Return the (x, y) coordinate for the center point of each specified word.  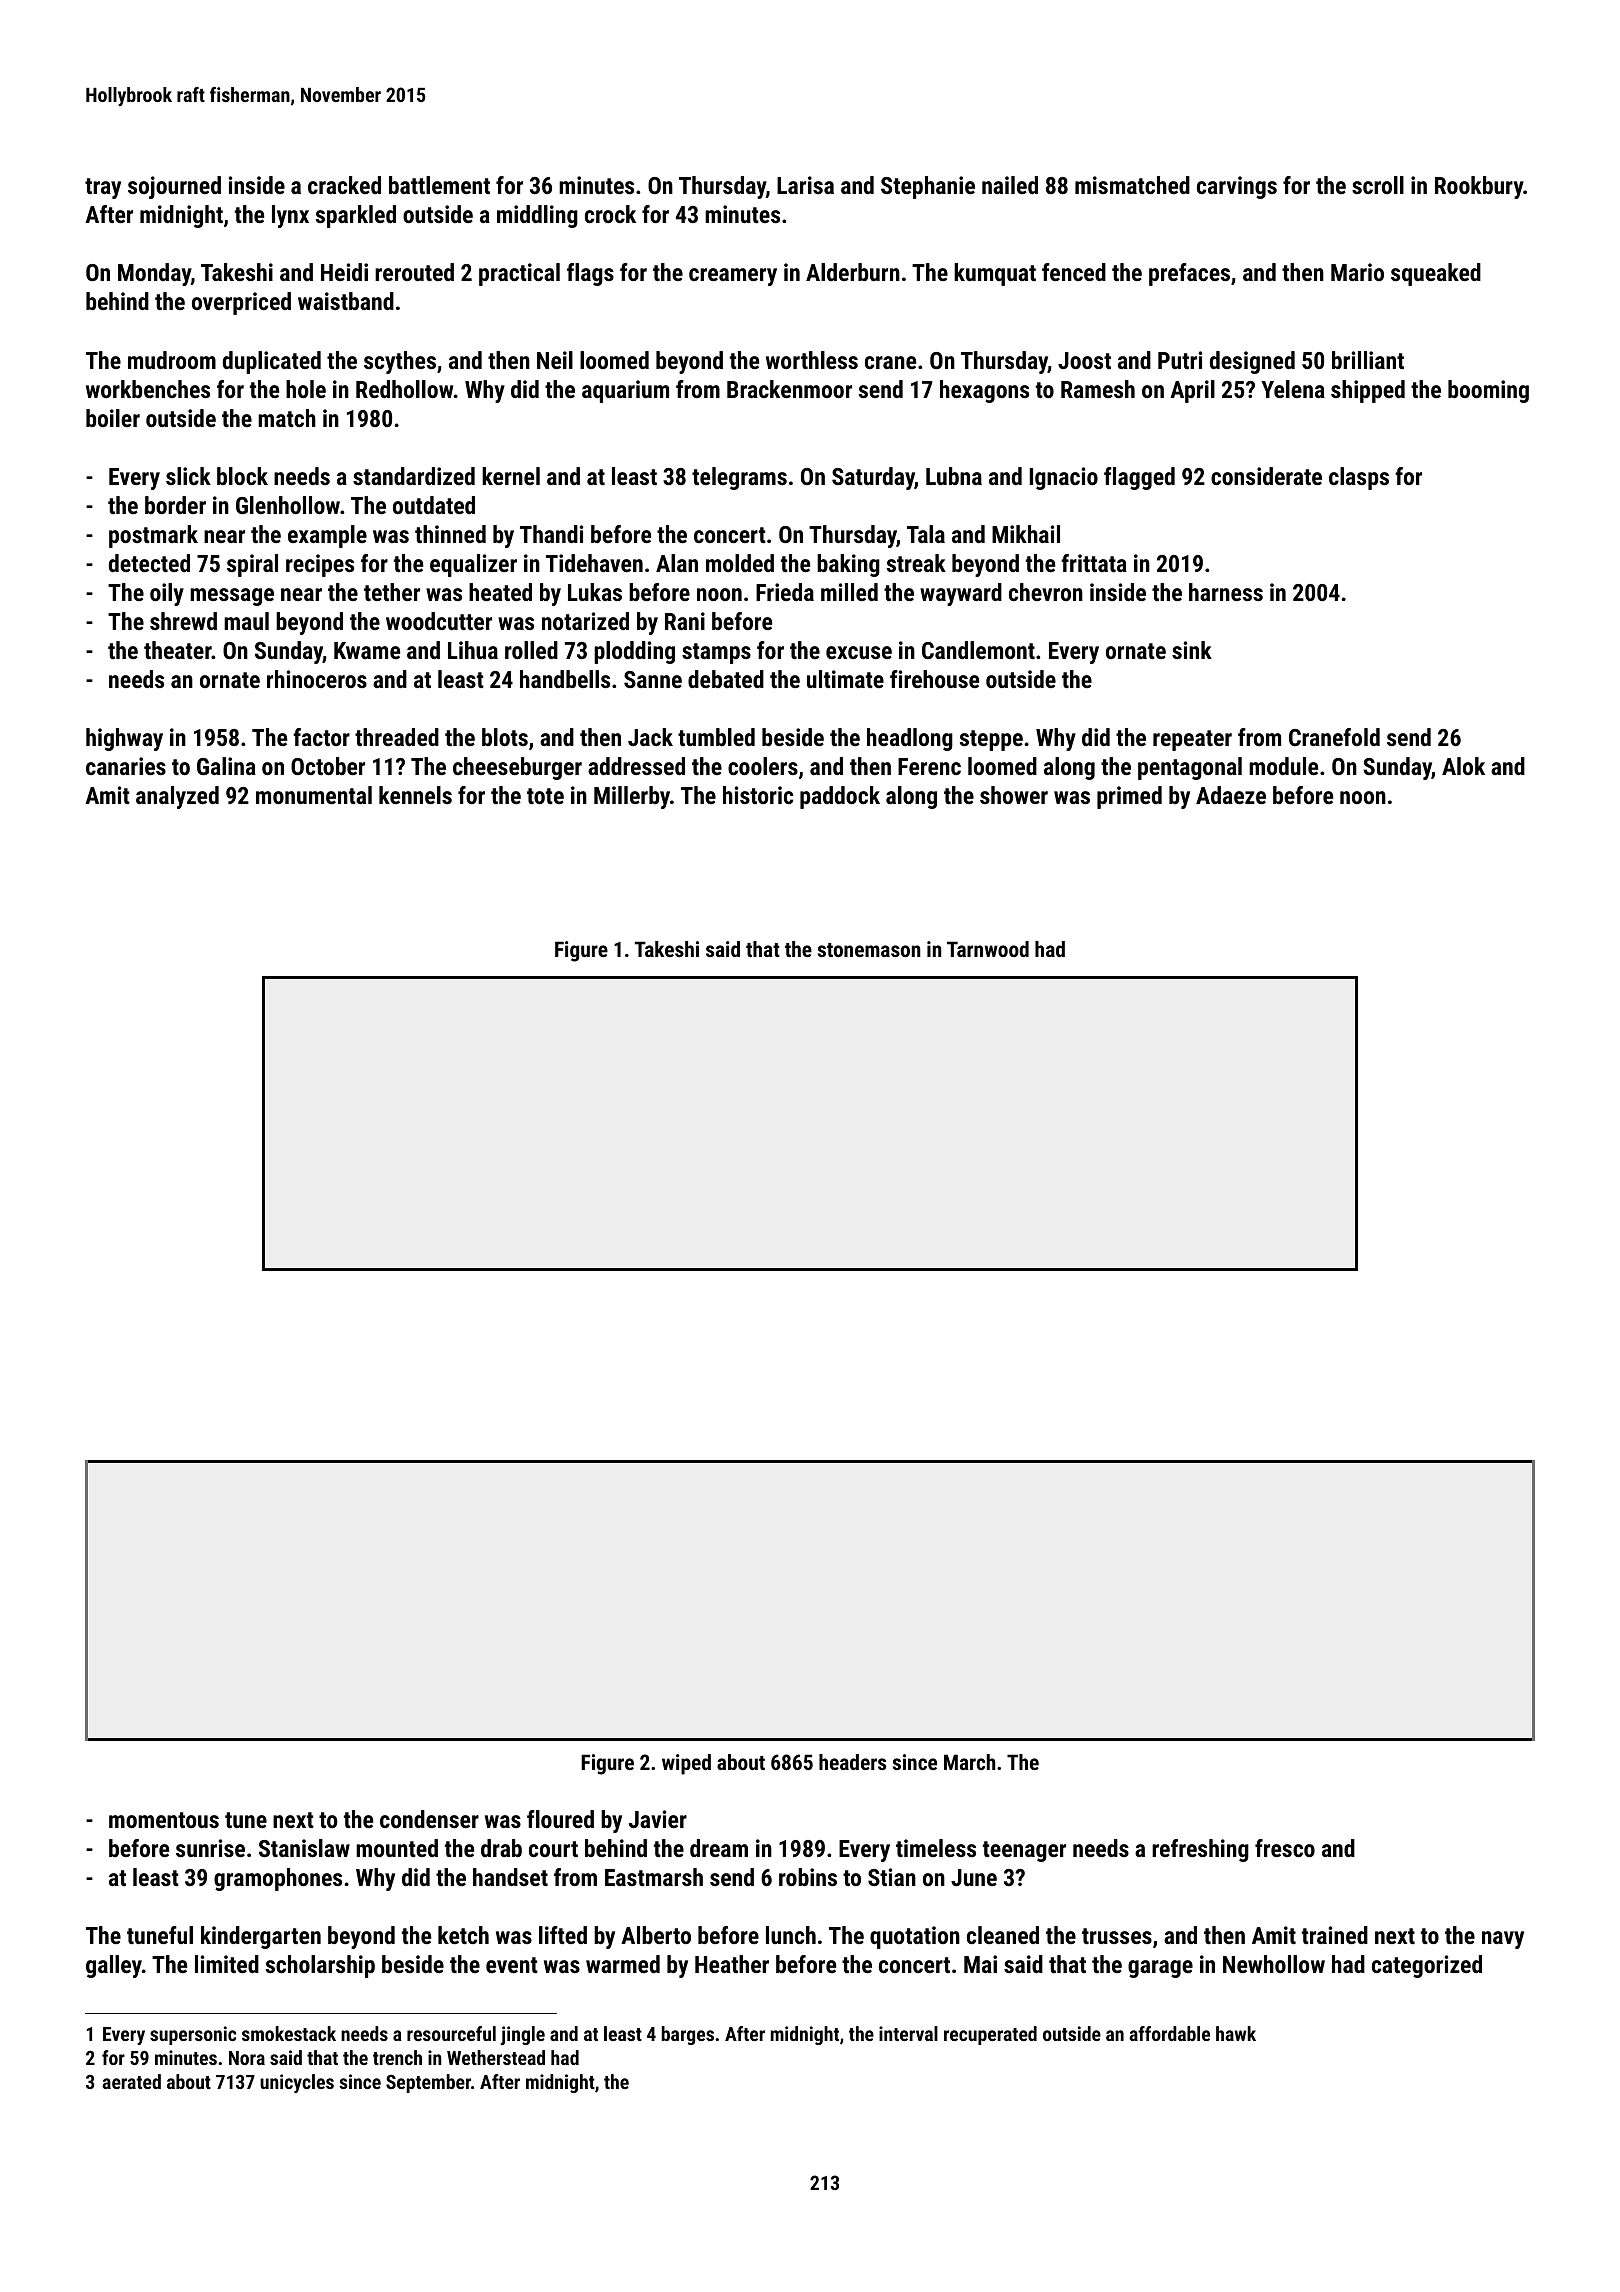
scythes (400, 362)
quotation (915, 1937)
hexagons (984, 391)
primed (1129, 797)
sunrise (210, 1848)
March (970, 1762)
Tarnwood (988, 949)
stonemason (869, 950)
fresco (1285, 1848)
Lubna (954, 476)
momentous (164, 1820)
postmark (153, 536)
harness (1226, 592)
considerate (1266, 476)
